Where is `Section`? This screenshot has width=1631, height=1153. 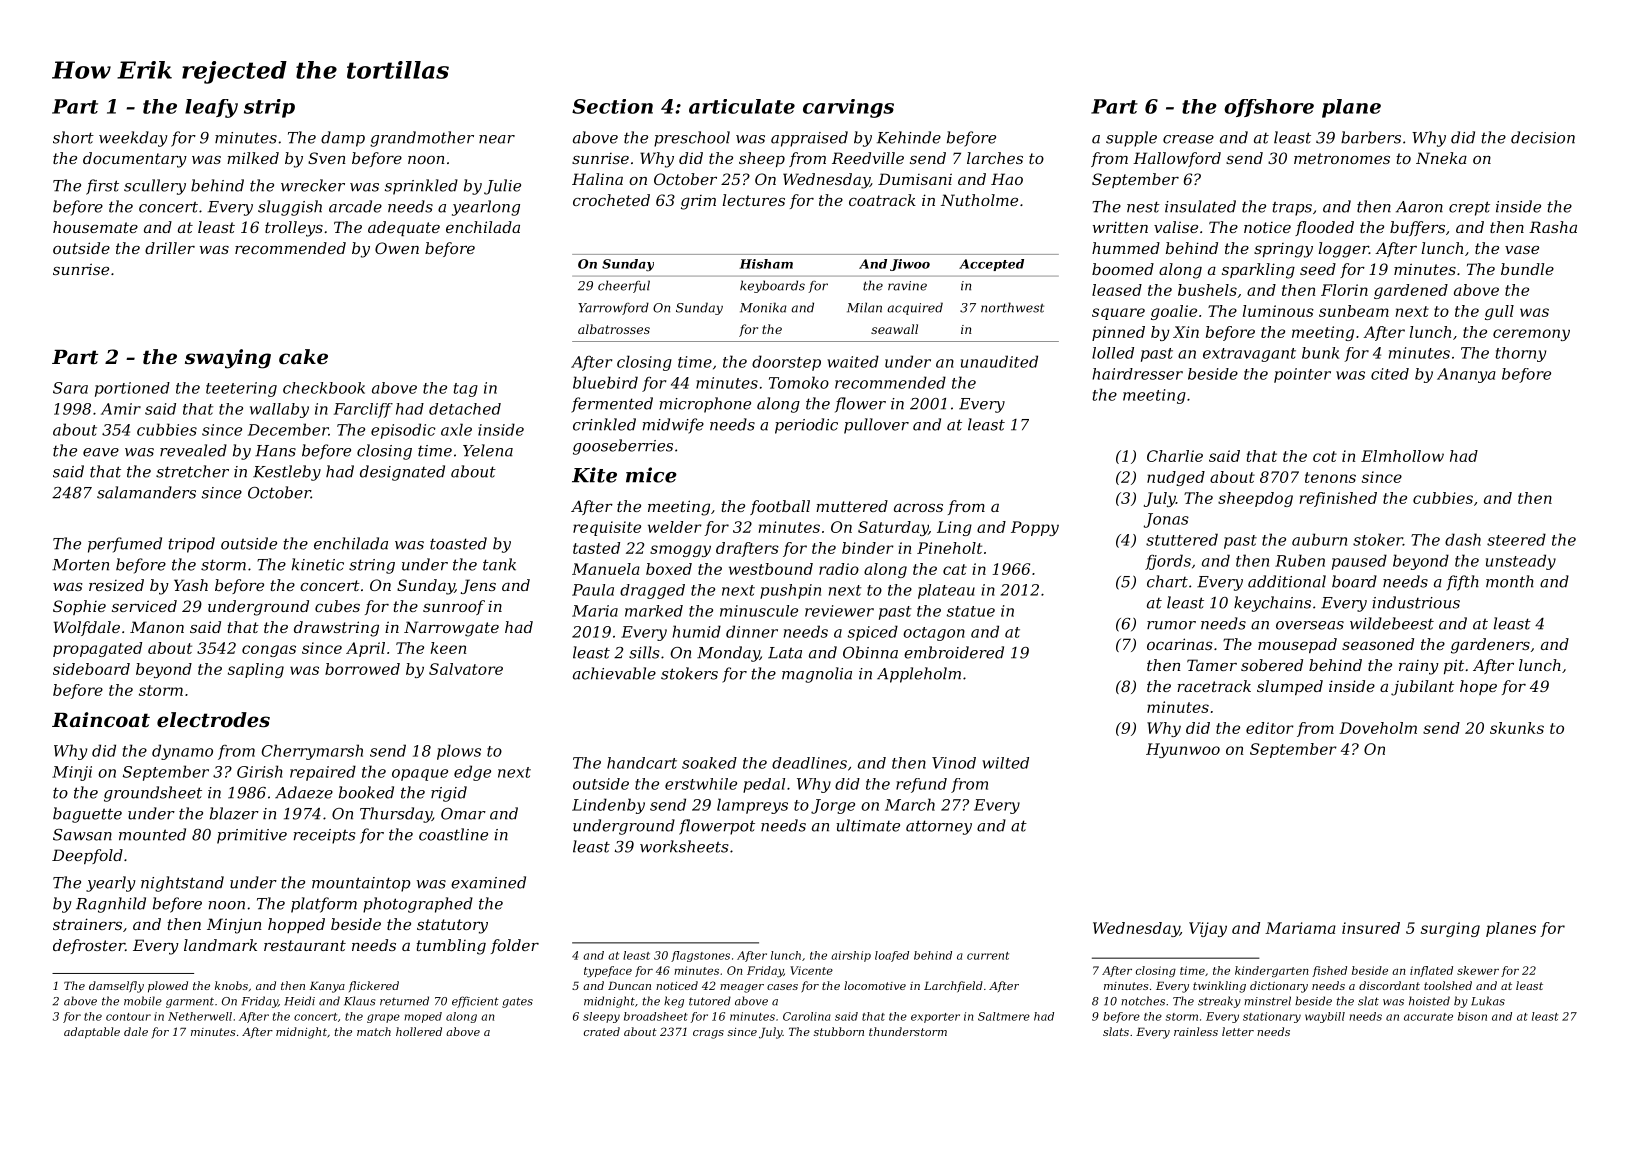
Section is located at coordinates (612, 106).
